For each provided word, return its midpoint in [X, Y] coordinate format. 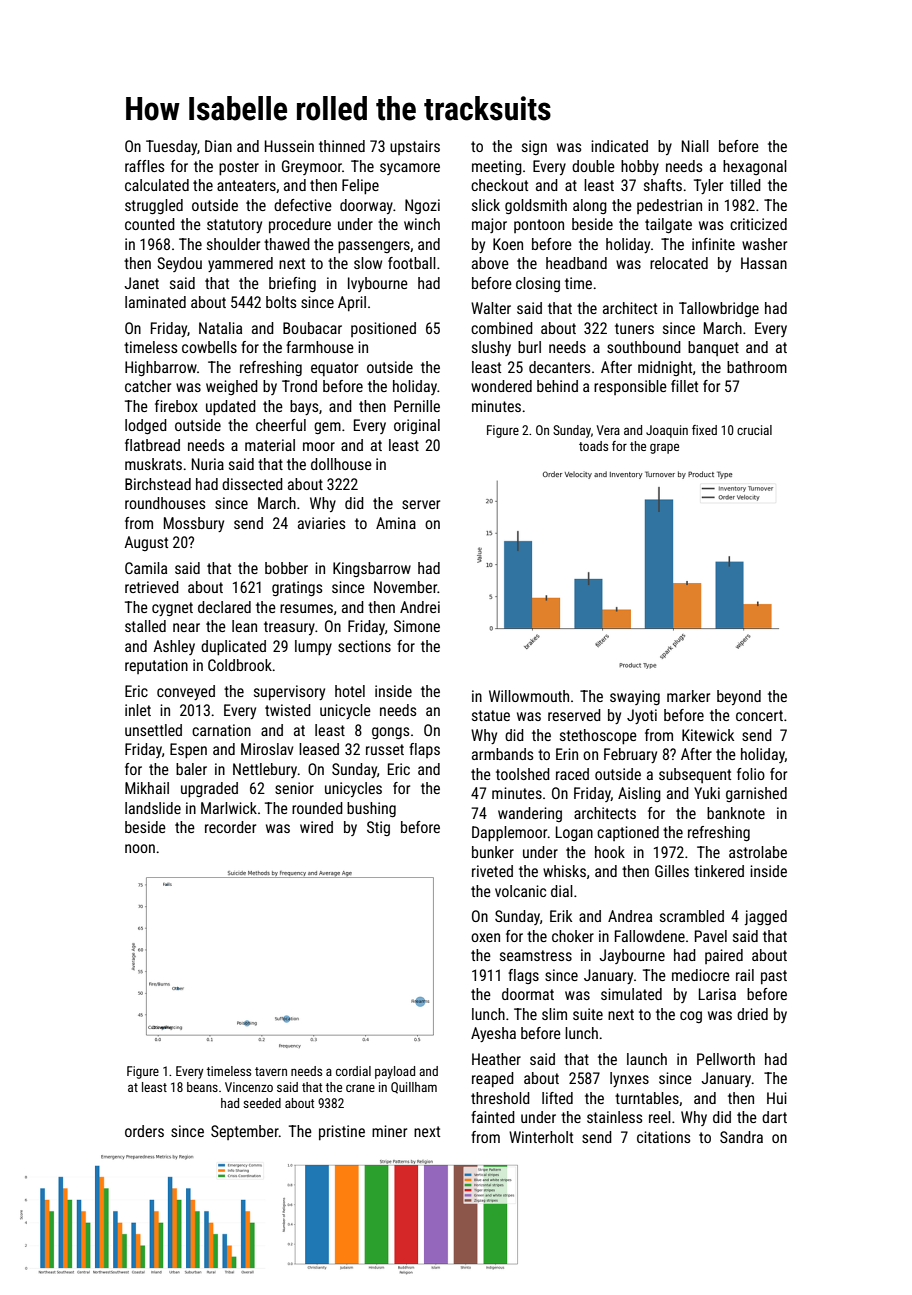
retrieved [152, 587]
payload [395, 1072]
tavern [271, 1071]
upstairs [415, 147]
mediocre [701, 975]
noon [140, 848]
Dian [218, 146]
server [421, 504]
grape [664, 448]
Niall [695, 146]
